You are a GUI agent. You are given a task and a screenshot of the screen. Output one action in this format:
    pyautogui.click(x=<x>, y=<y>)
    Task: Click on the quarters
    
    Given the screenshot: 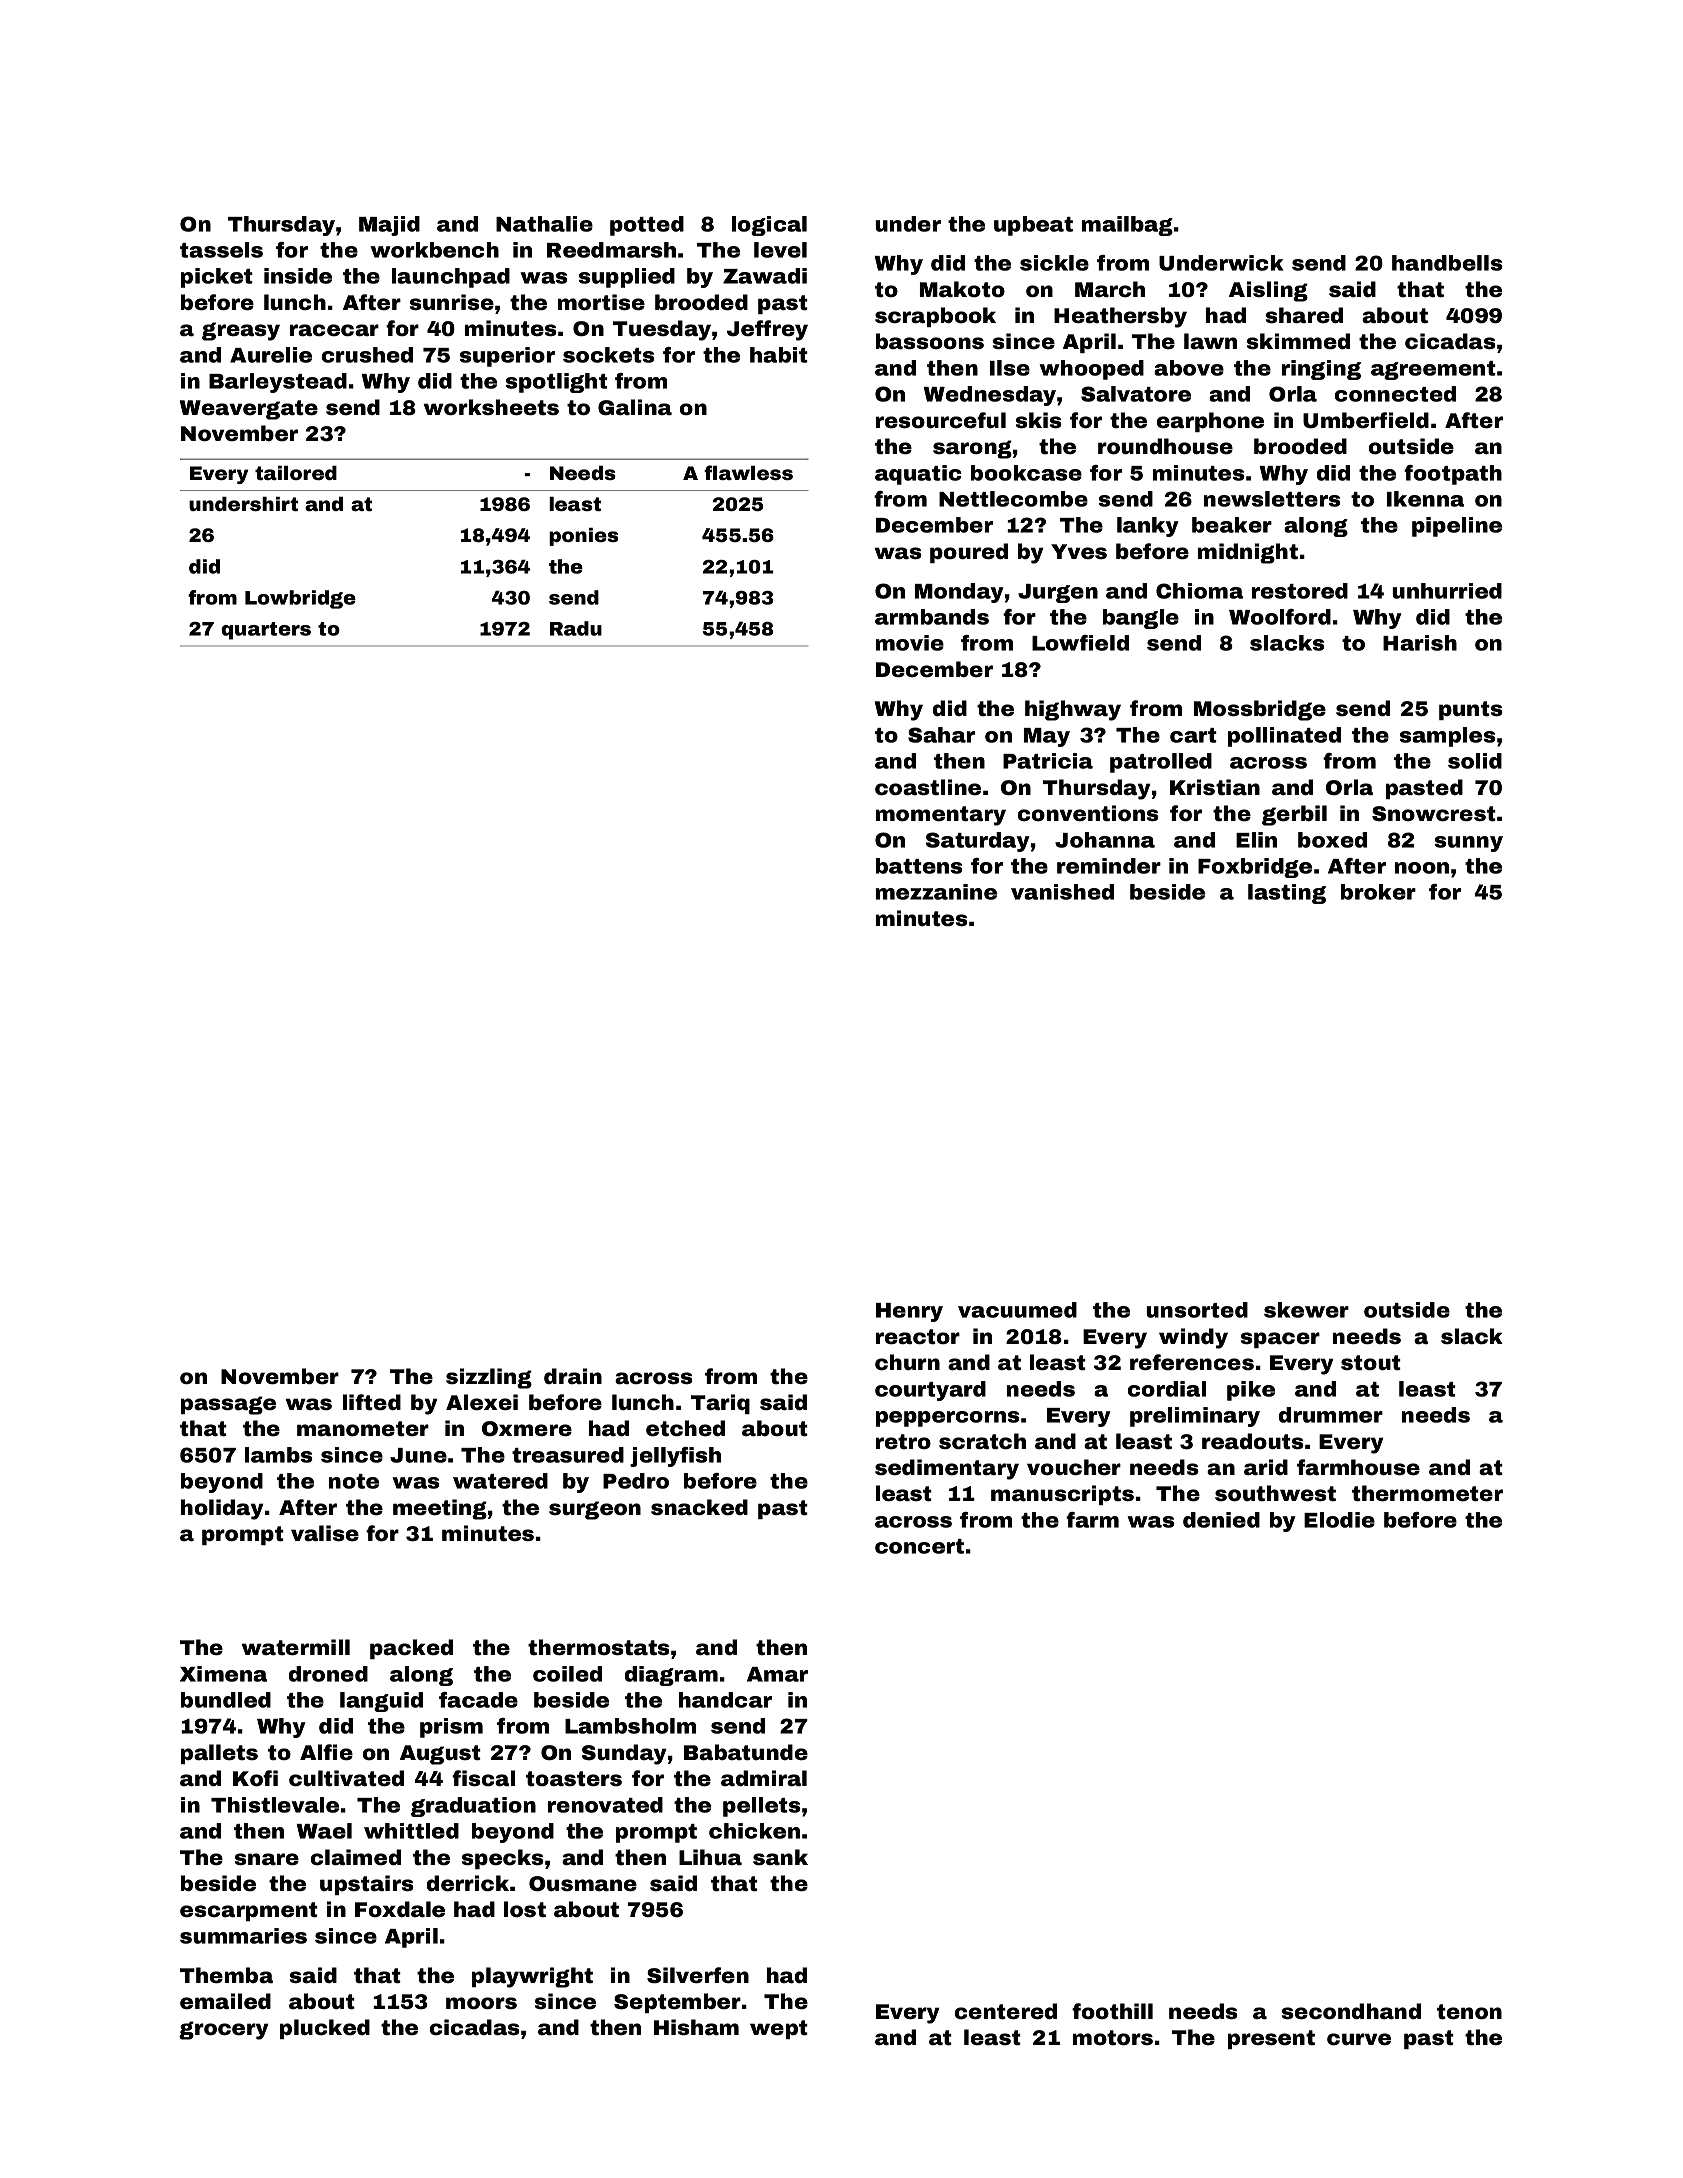 What is the action you would take?
    pyautogui.click(x=266, y=631)
